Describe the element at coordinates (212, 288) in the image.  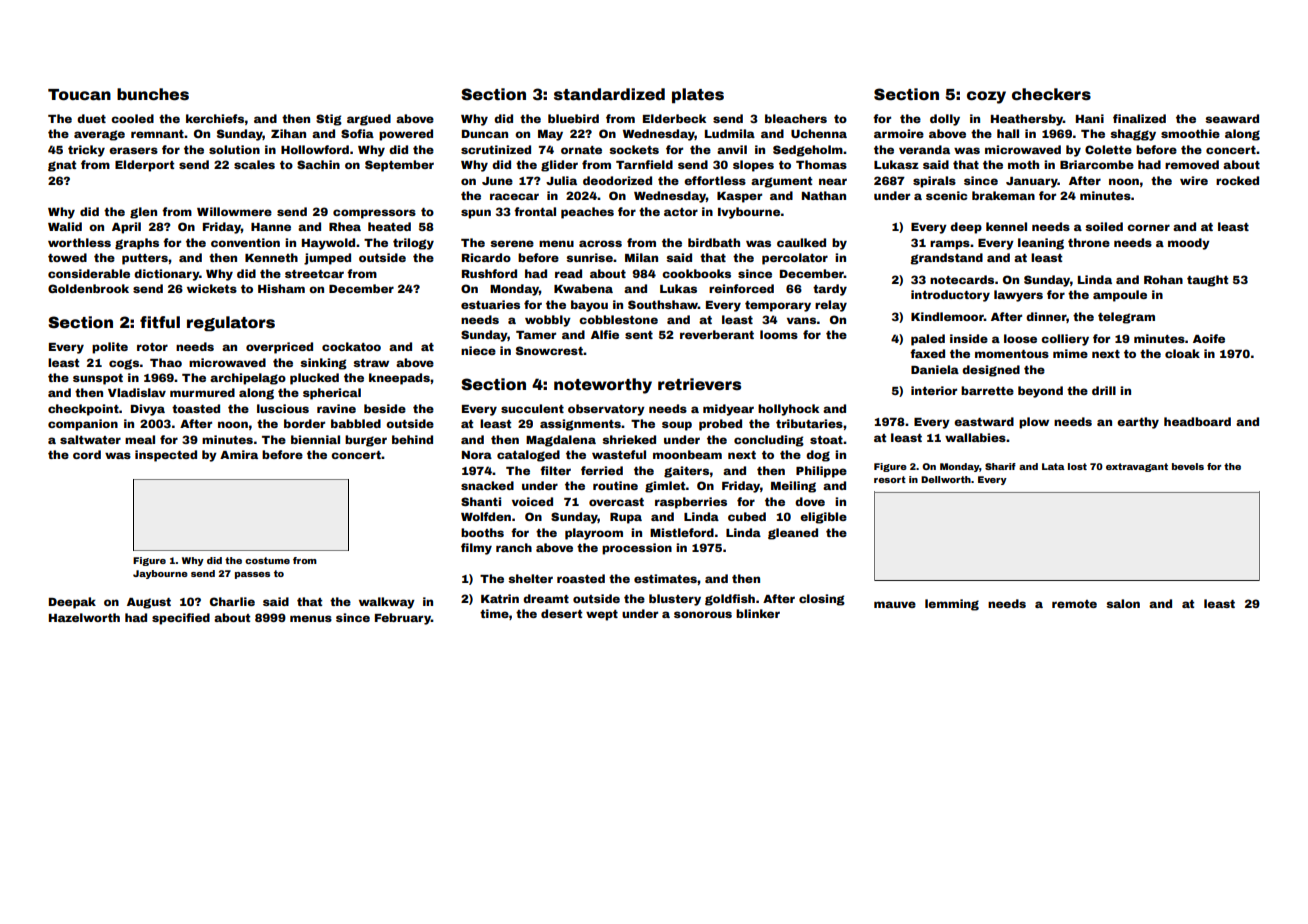
I see `wickets` at that location.
